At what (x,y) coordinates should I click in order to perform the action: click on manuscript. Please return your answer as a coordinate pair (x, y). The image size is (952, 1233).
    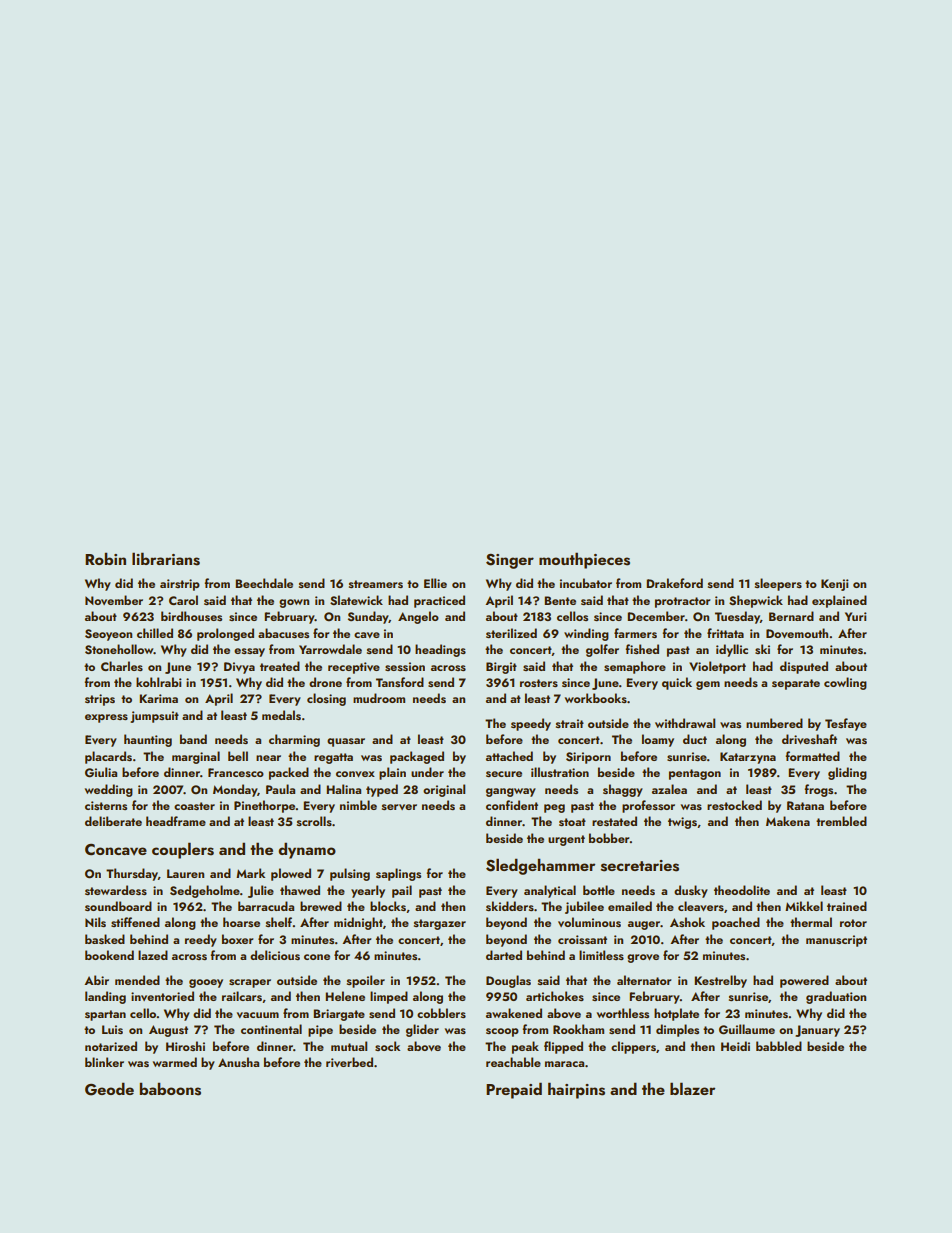
    Looking at the image, I should click on (836, 941).
